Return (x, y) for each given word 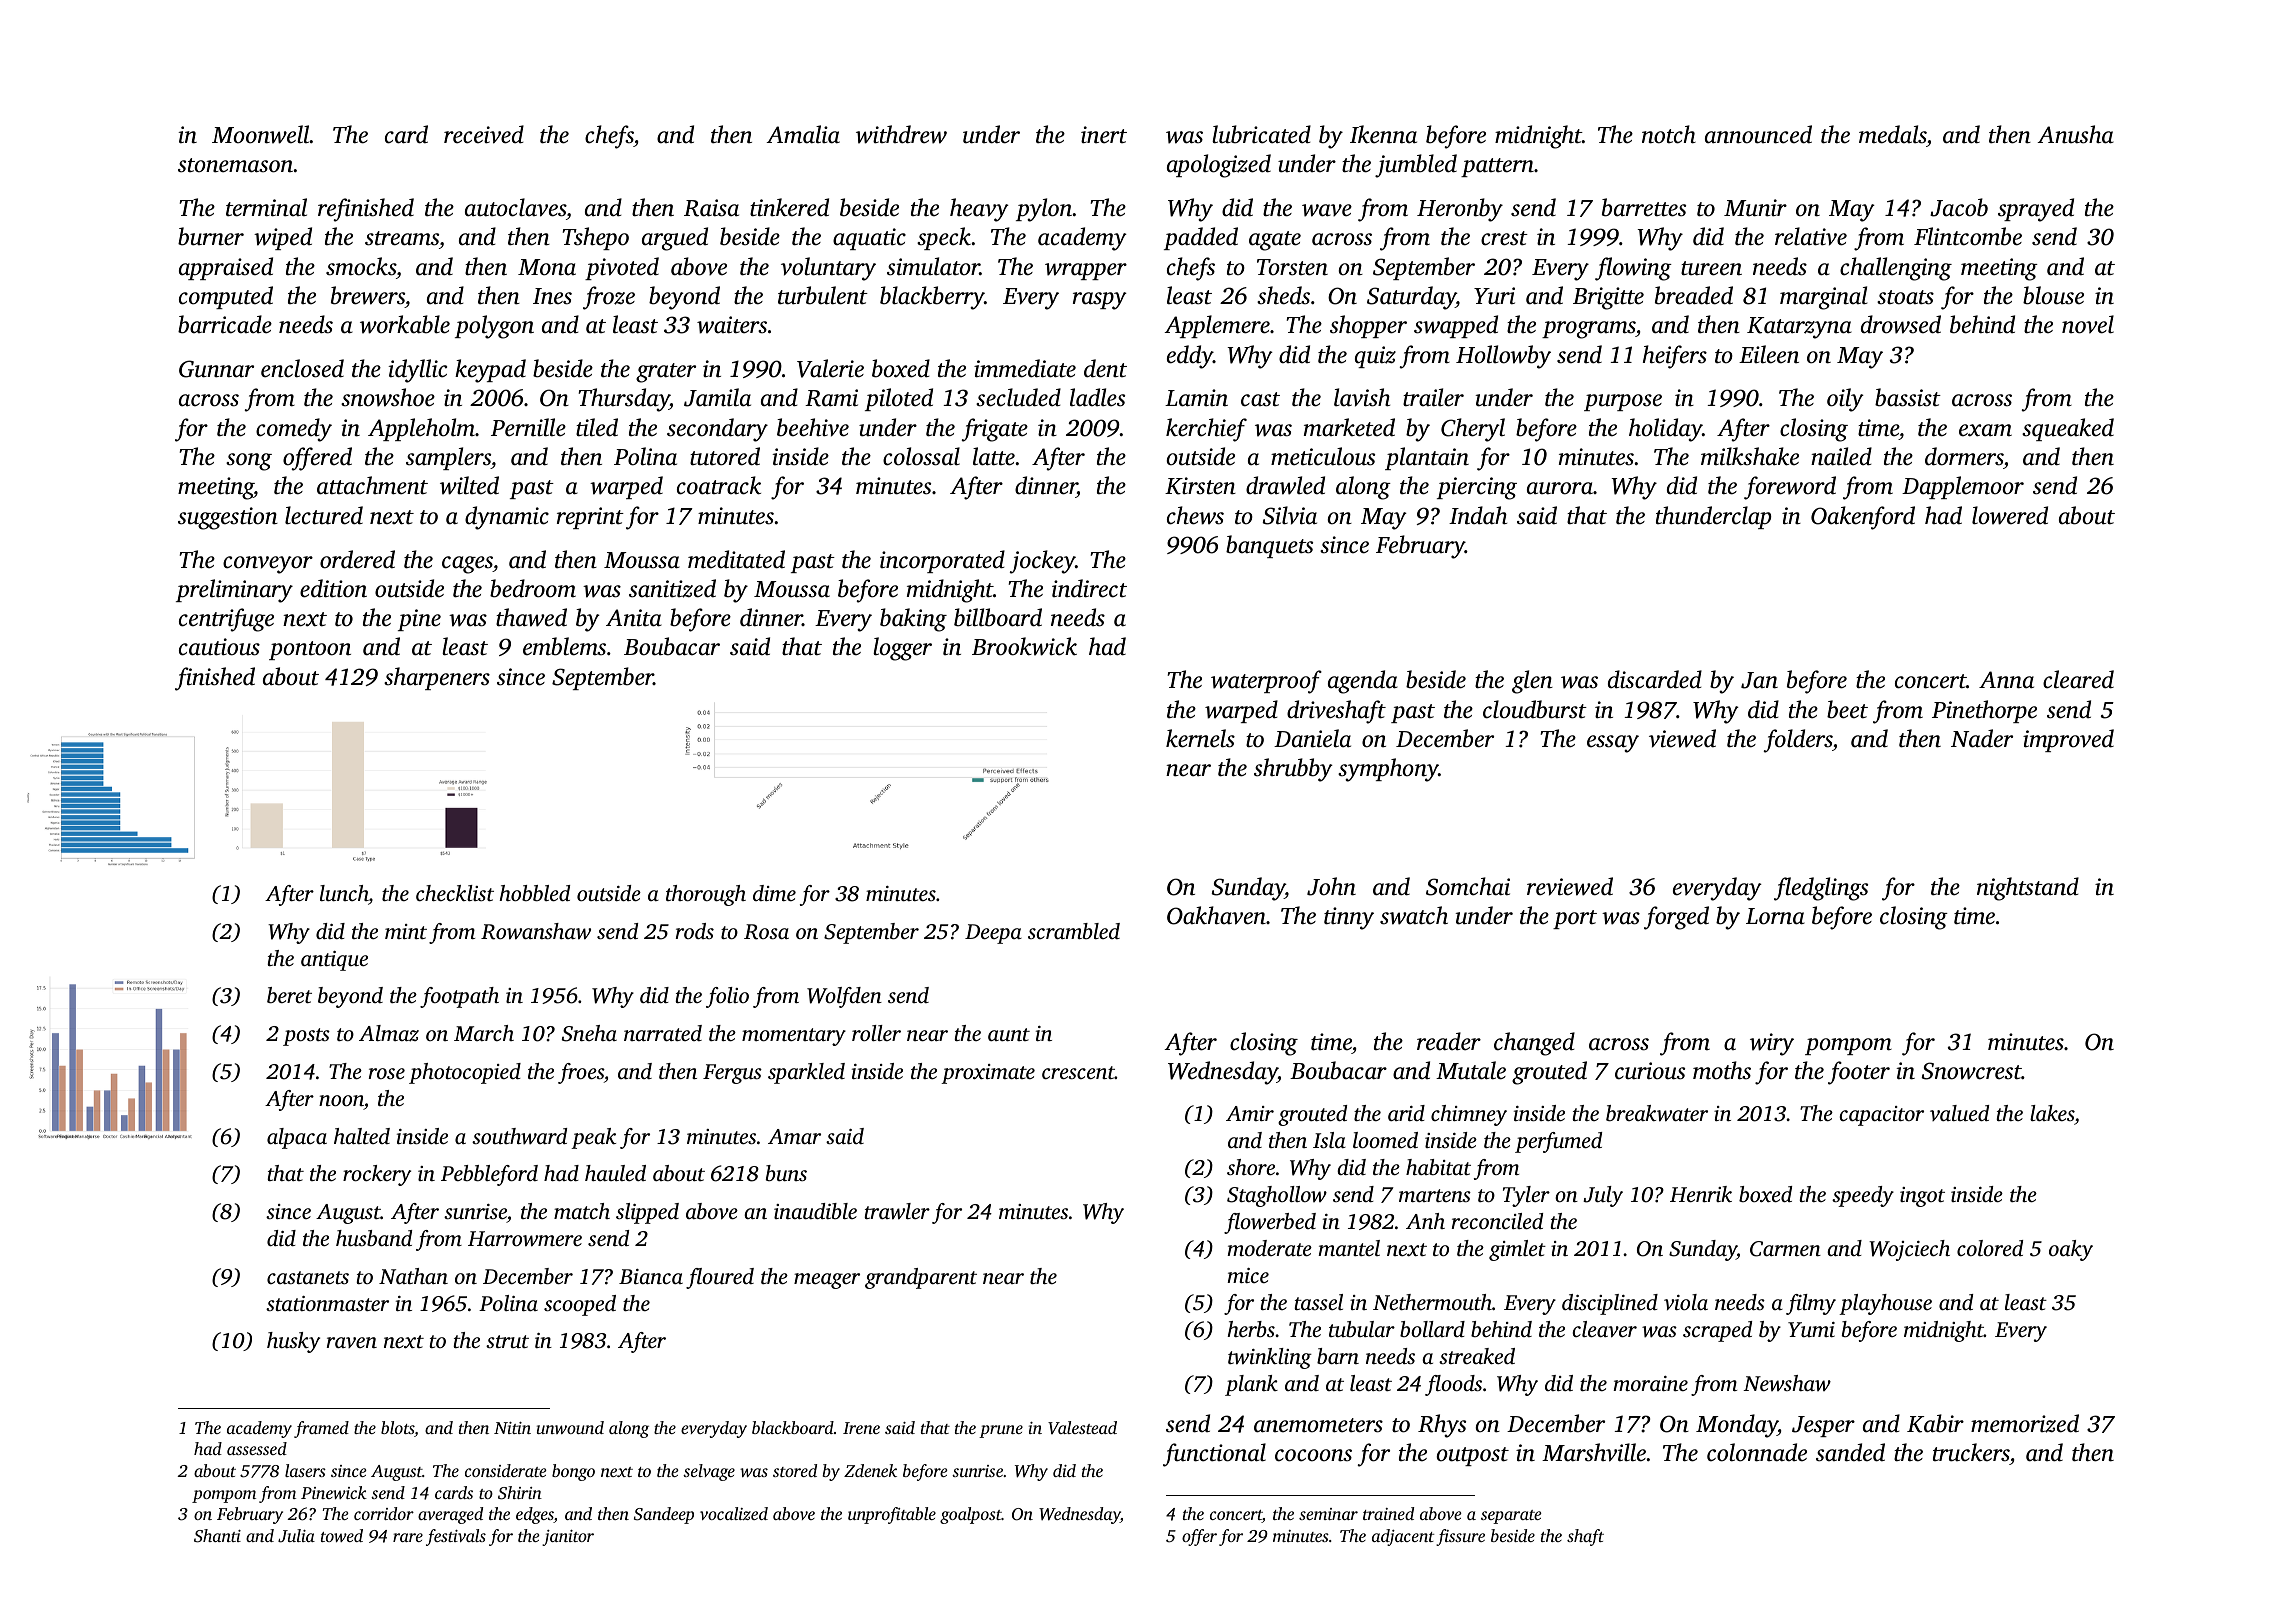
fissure (1460, 1537)
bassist (1908, 397)
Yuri (1494, 296)
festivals (456, 1537)
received (484, 134)
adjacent (1403, 1537)
